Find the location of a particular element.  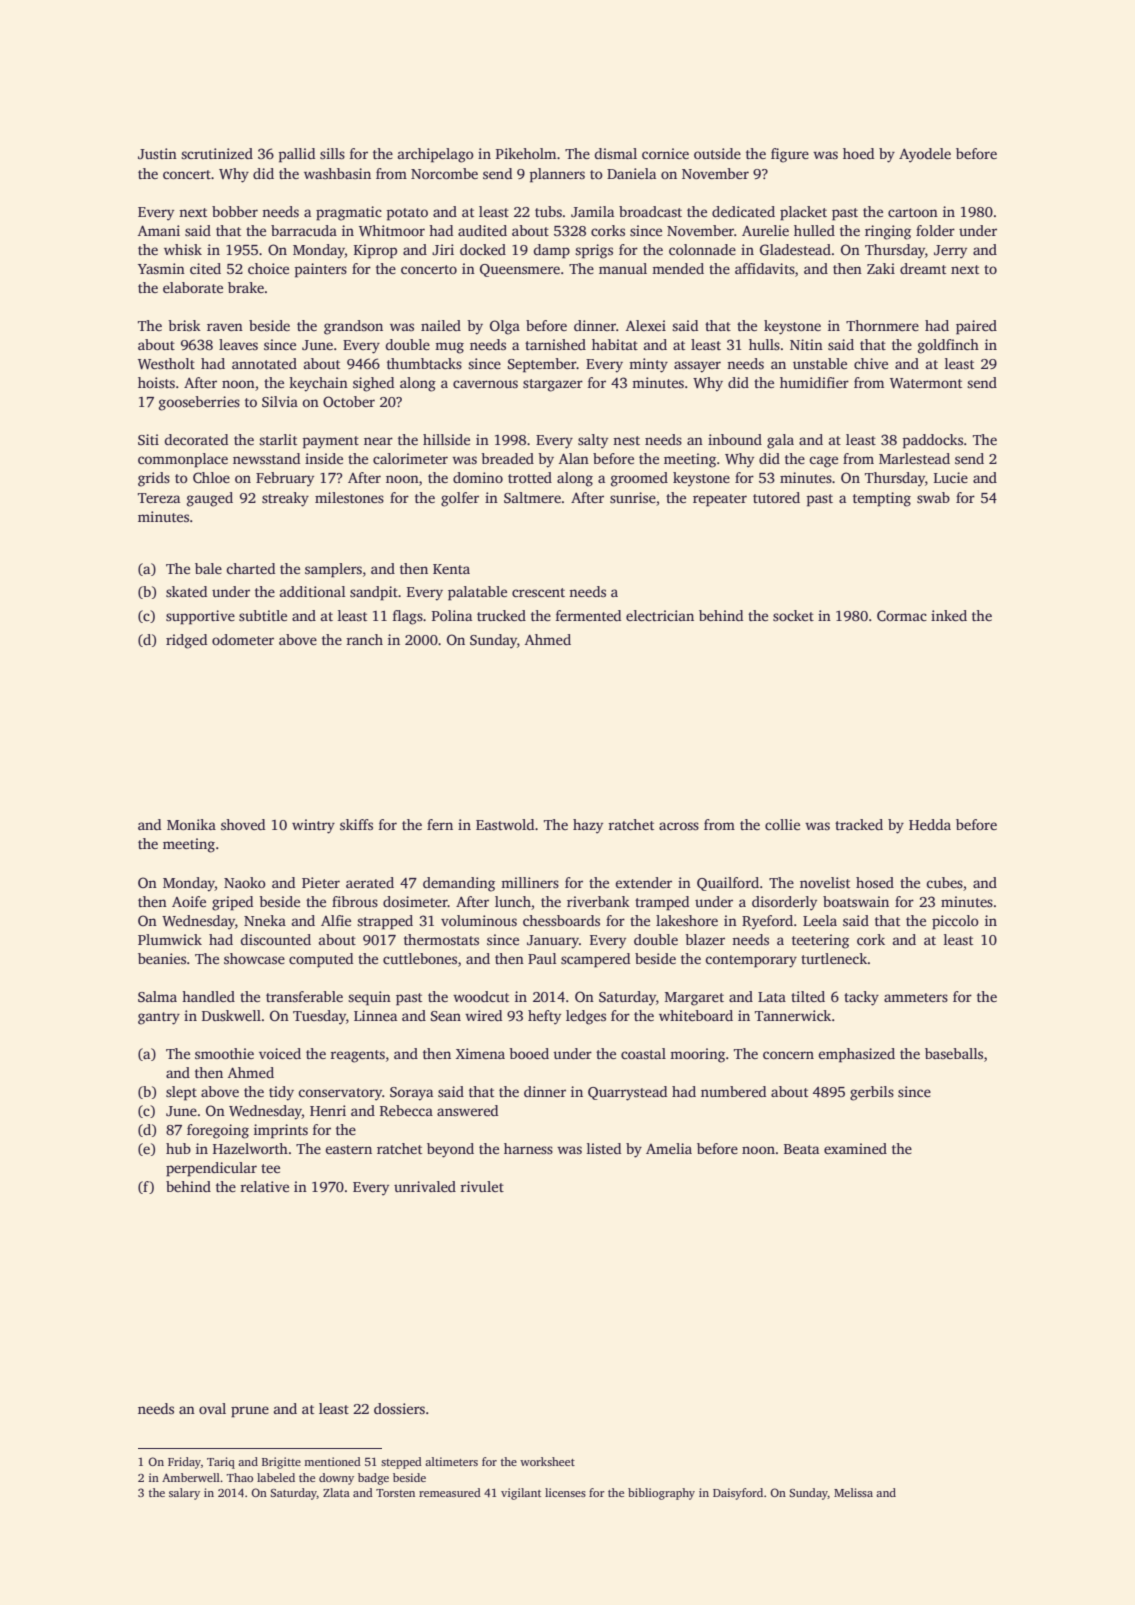

electrician is located at coordinates (660, 615).
